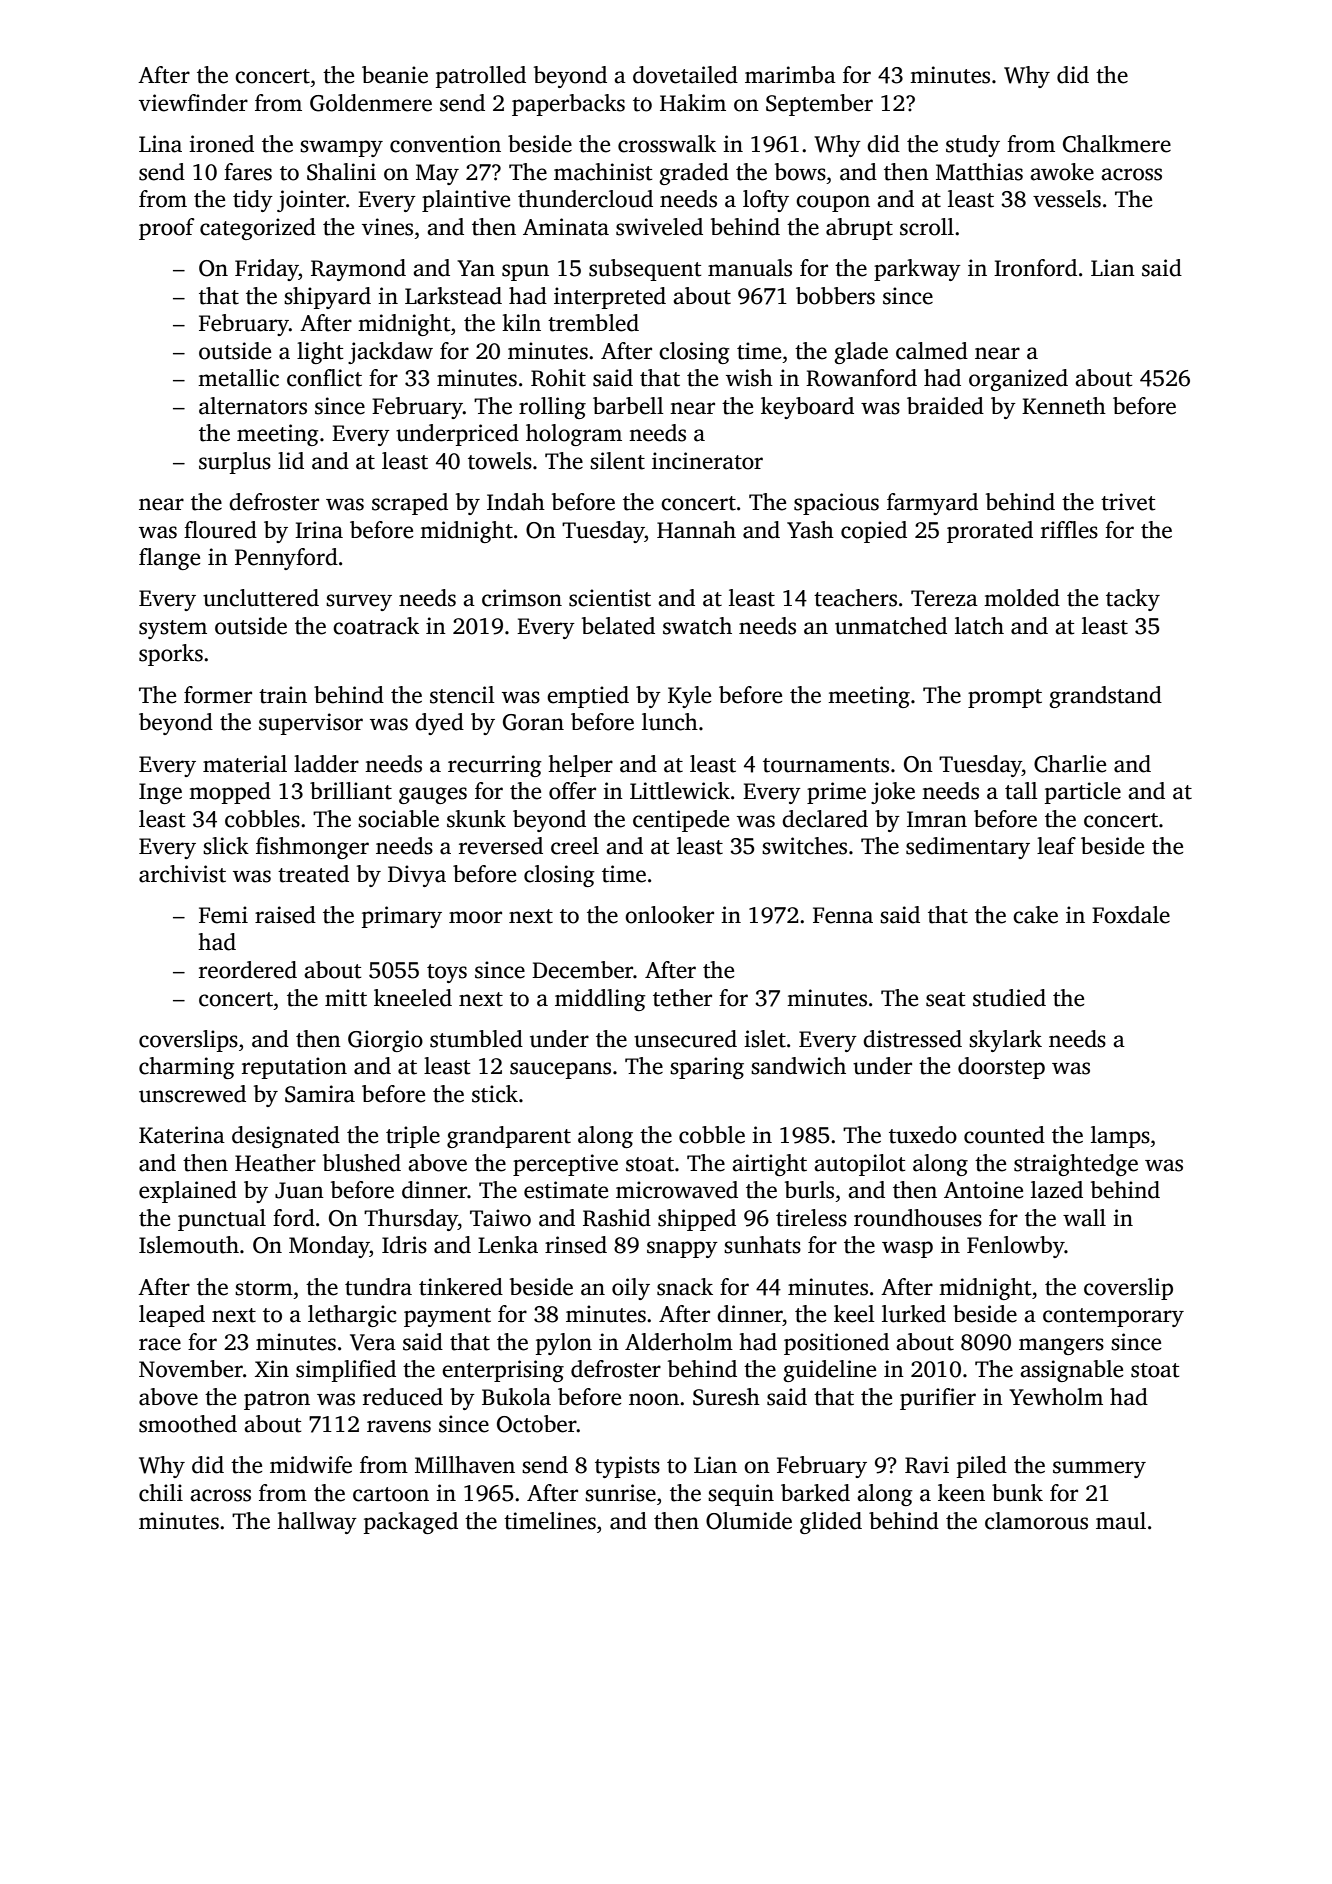 The width and height of the image is (1332, 1884). I want to click on roundhouses, so click(918, 1218).
